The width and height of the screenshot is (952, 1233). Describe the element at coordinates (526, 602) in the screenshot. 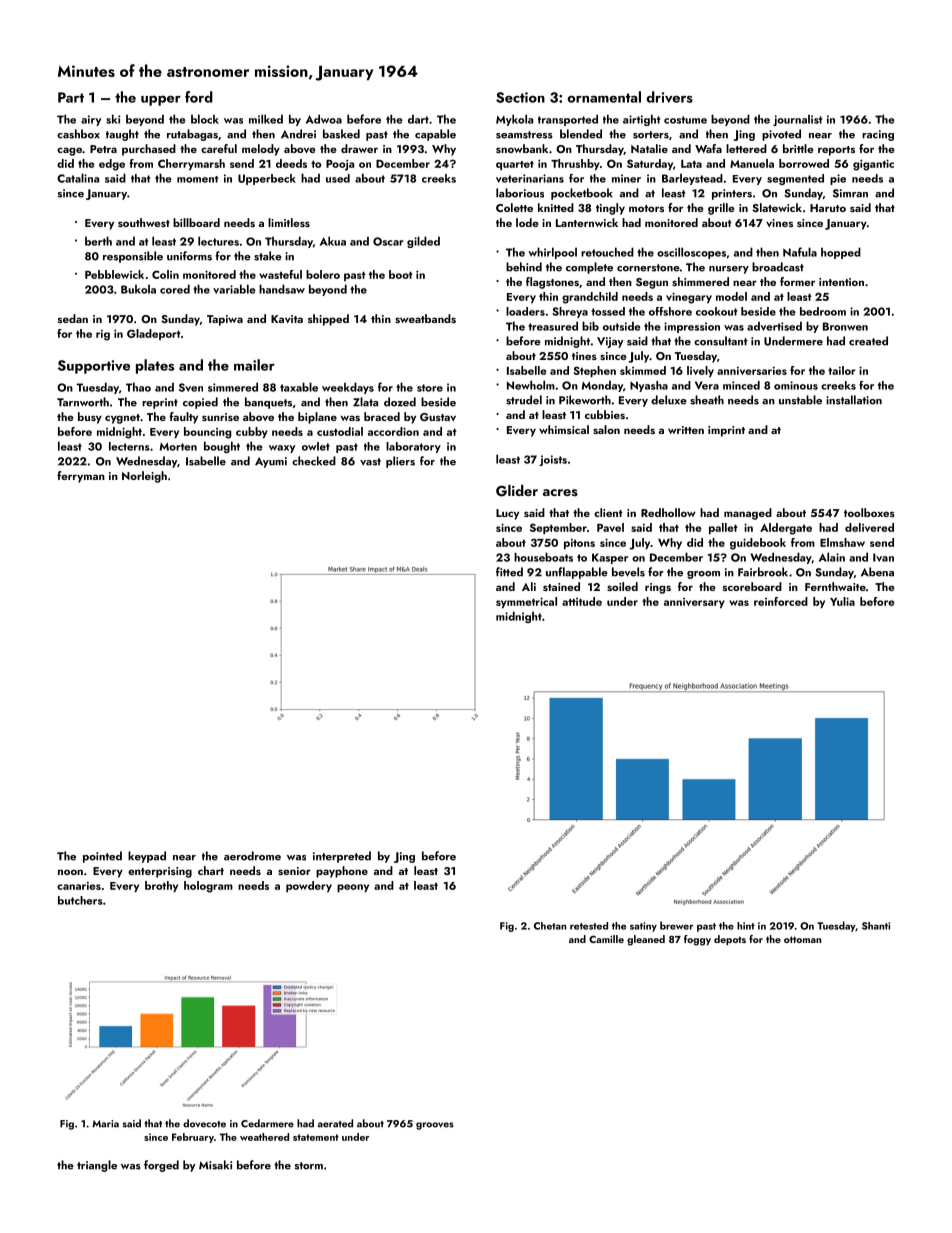

I see `symmetrical` at that location.
